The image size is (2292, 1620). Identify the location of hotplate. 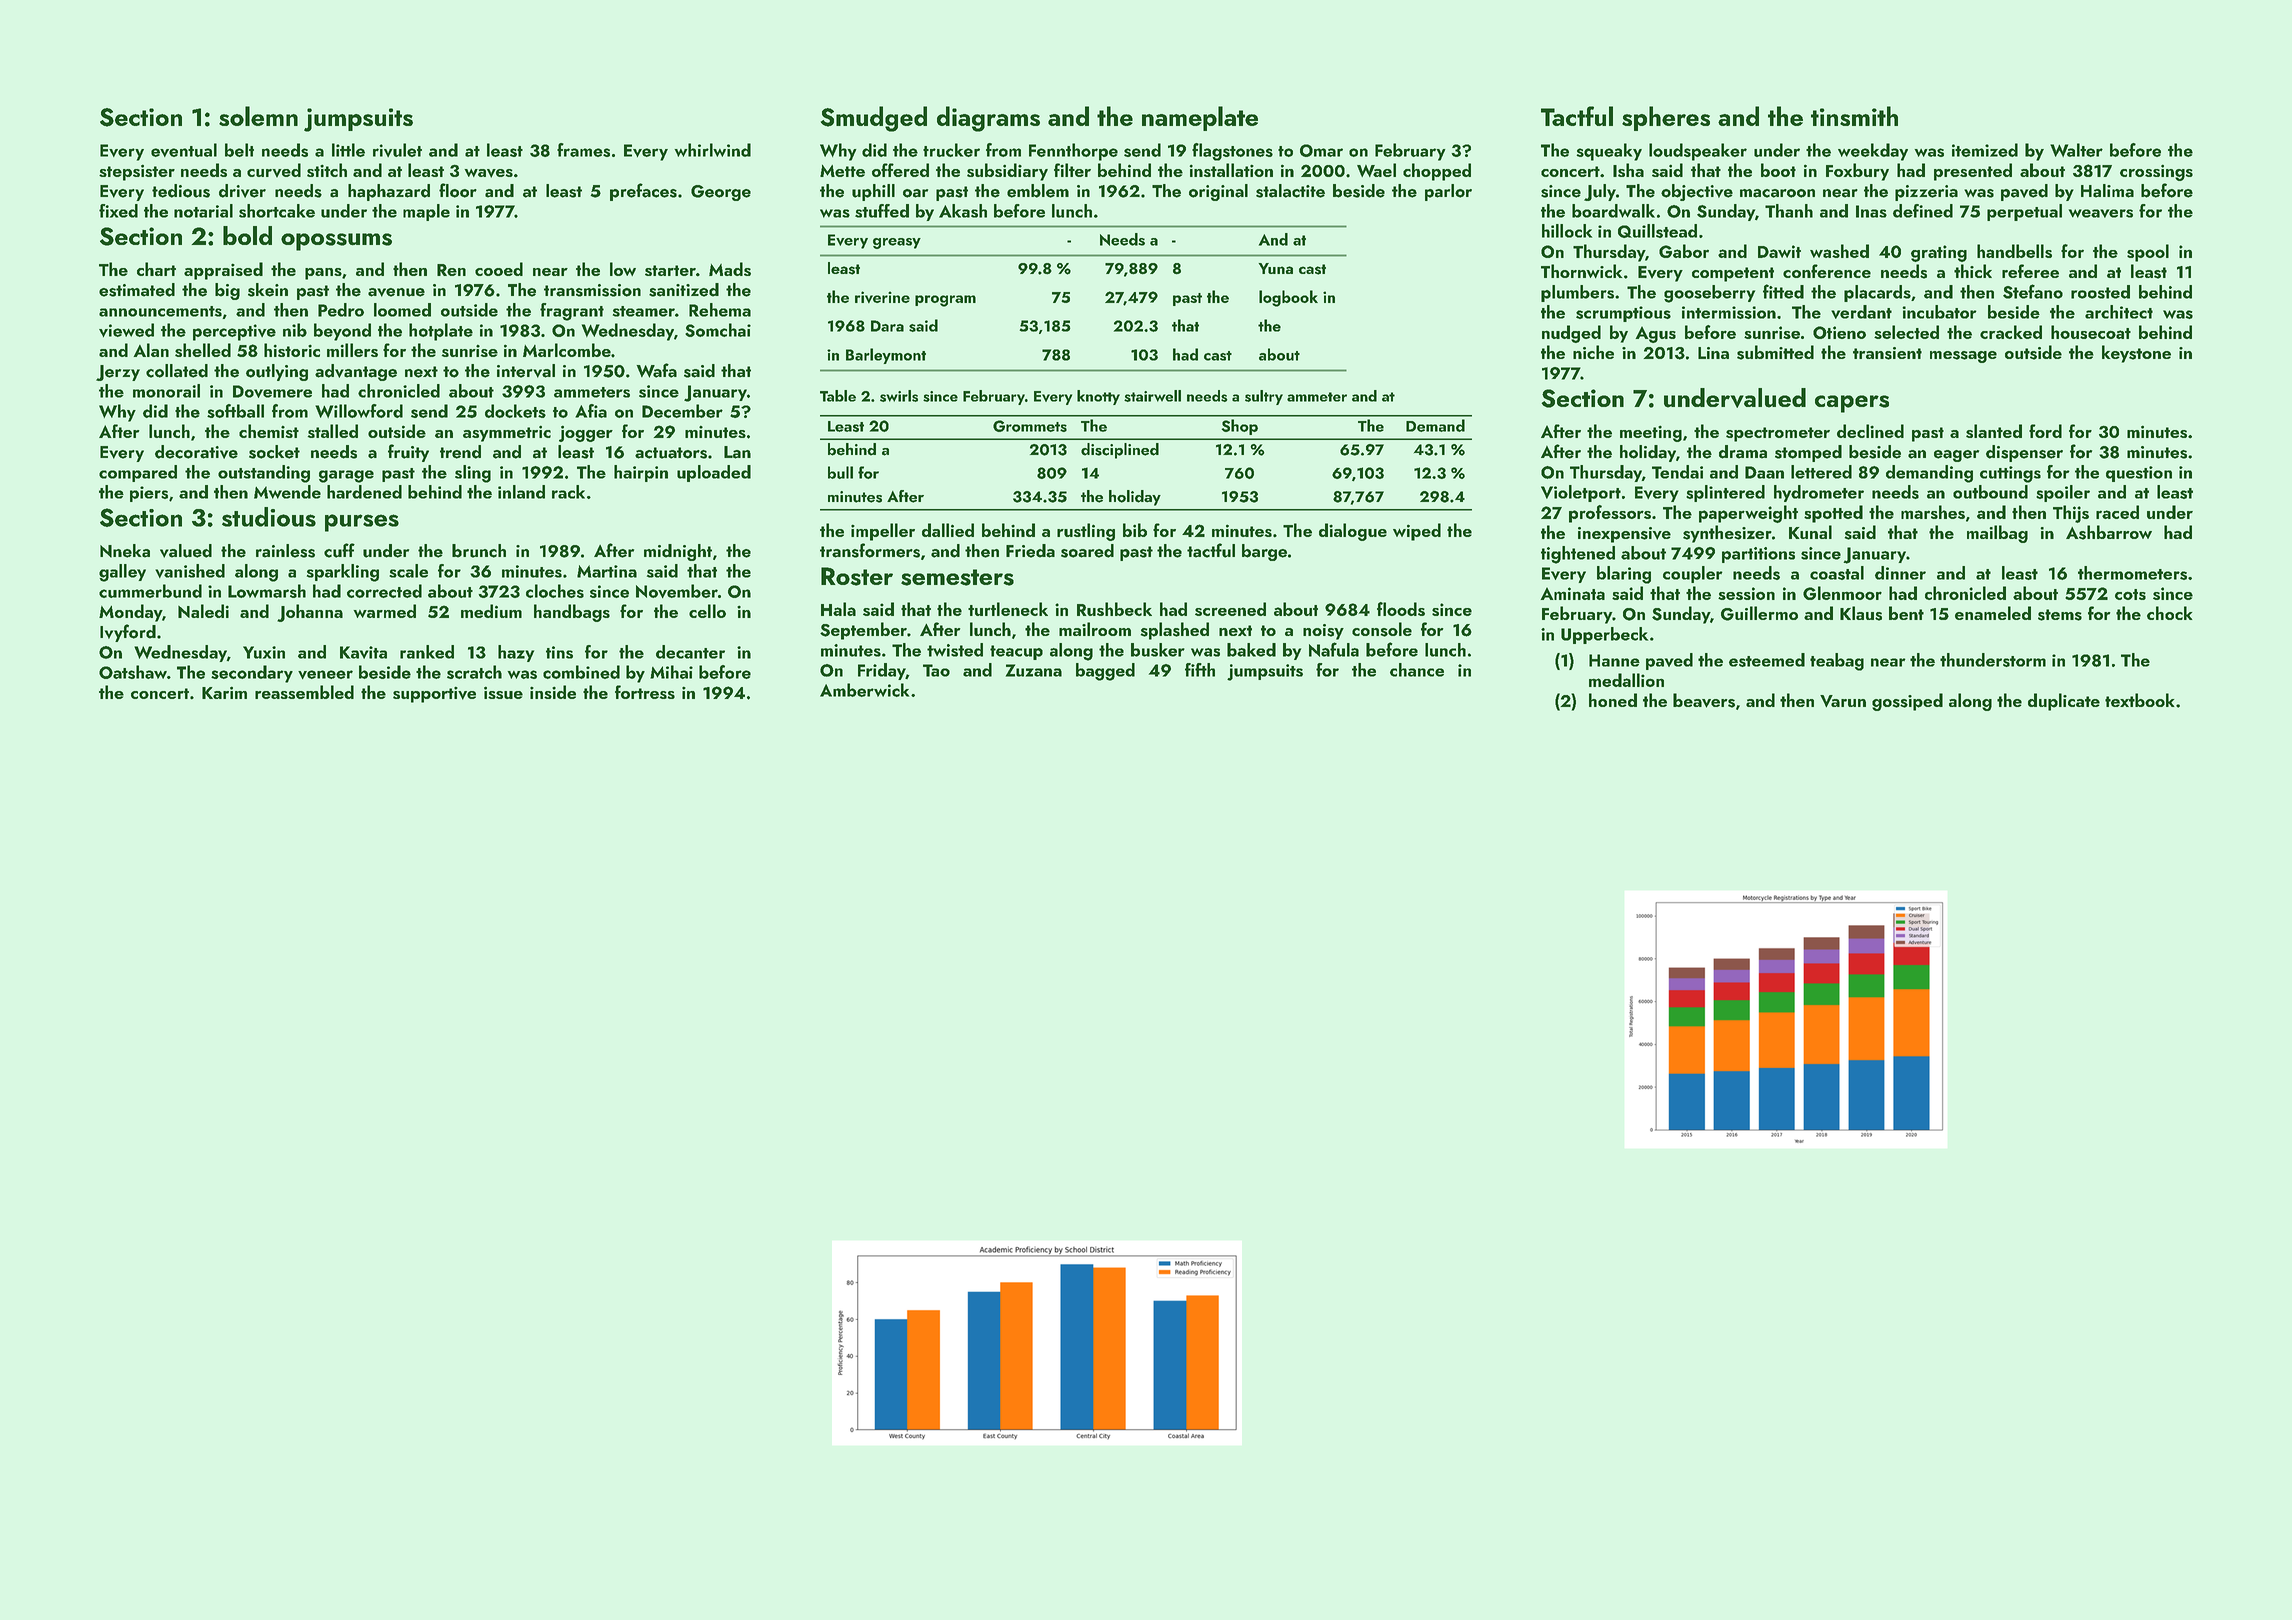
(441, 332).
